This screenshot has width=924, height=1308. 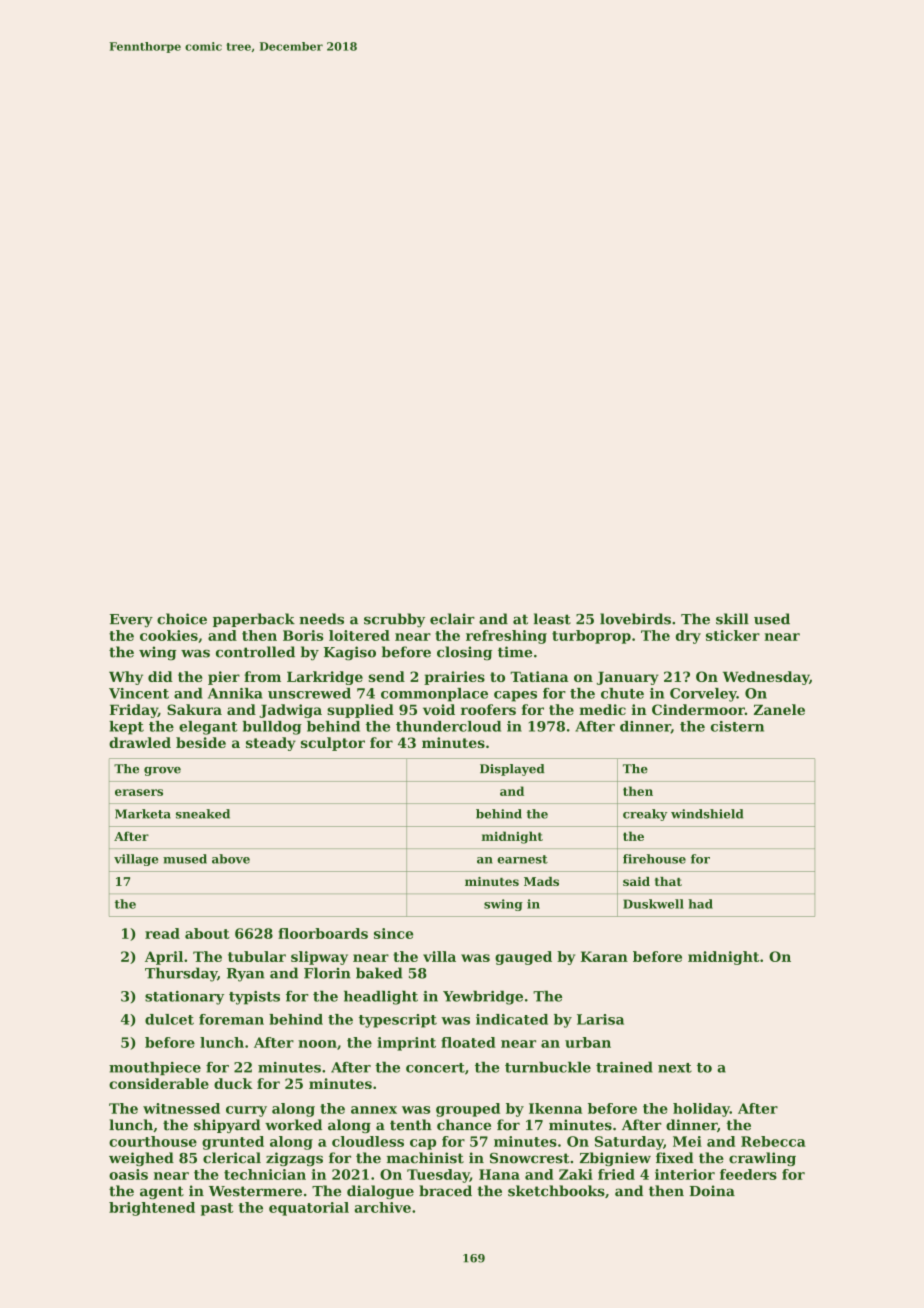 What do you see at coordinates (182, 619) in the screenshot?
I see `choice` at bounding box center [182, 619].
